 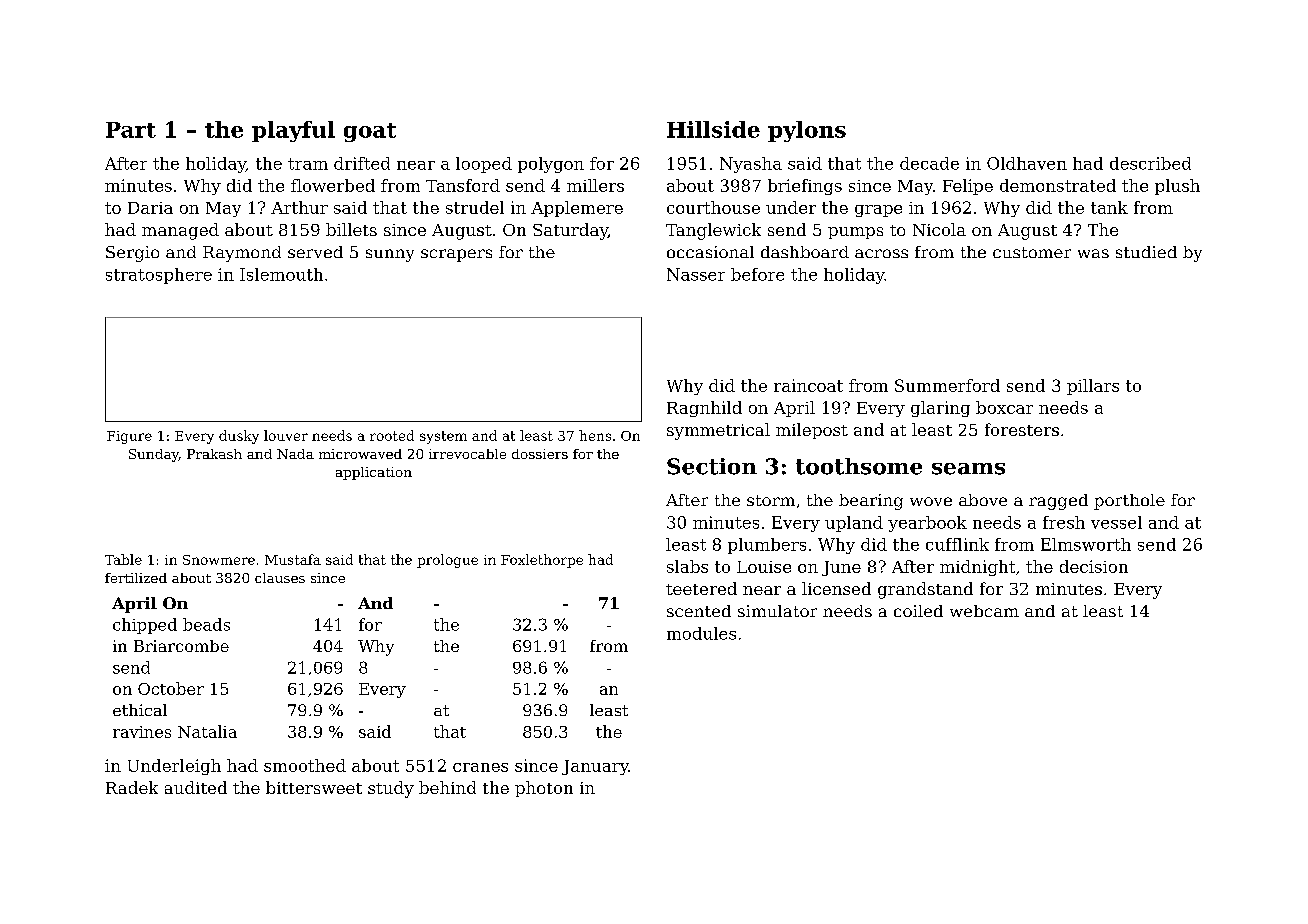 I want to click on Nyasha, so click(x=751, y=165).
